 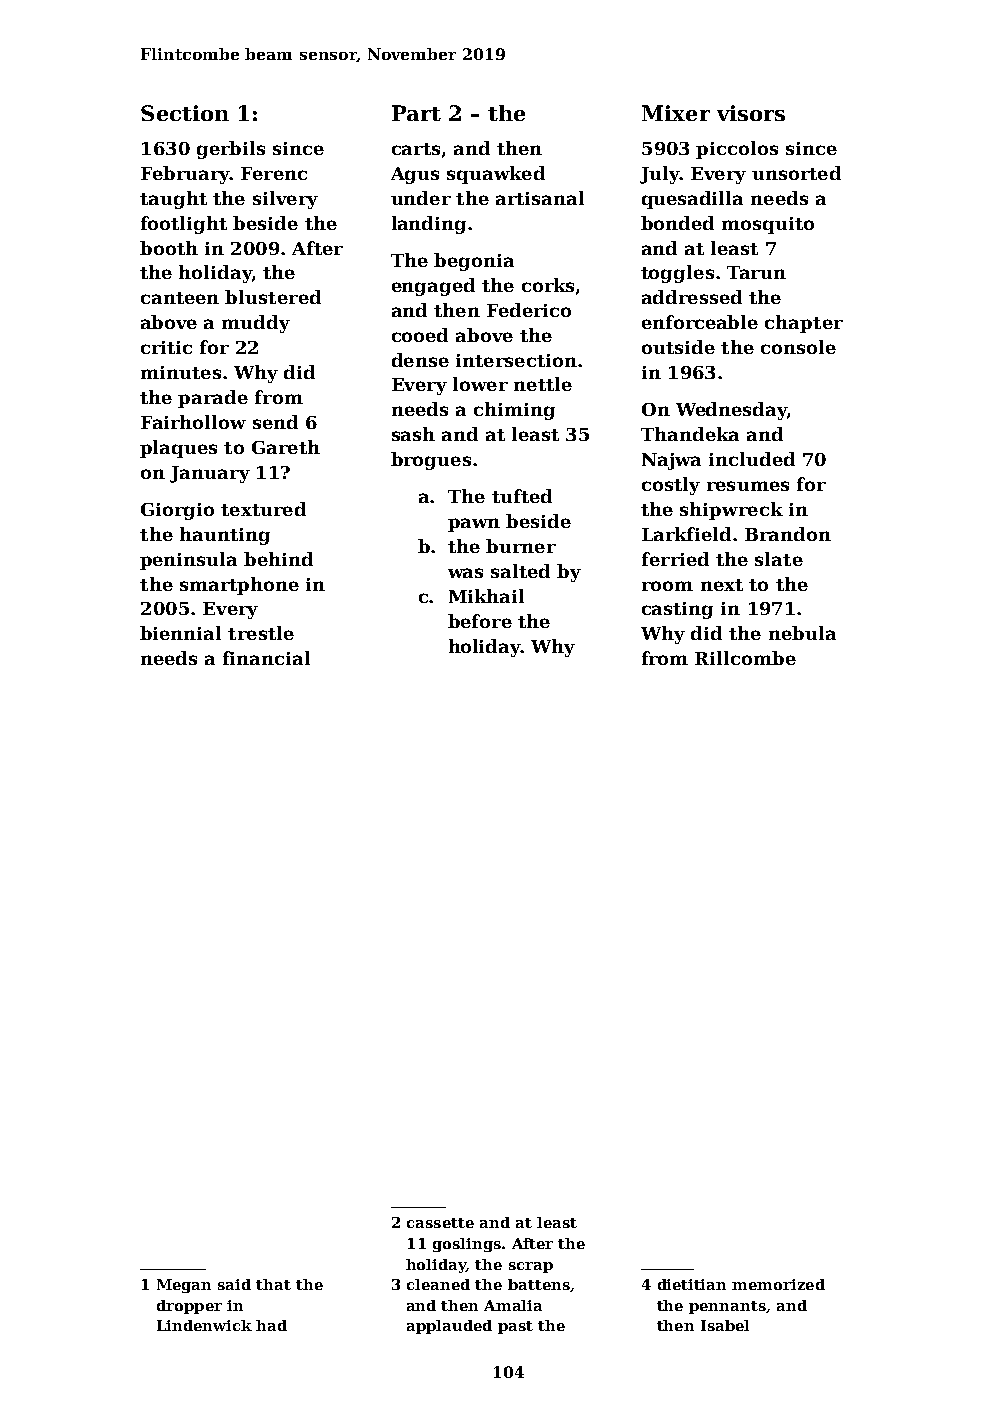 I want to click on said, so click(x=234, y=1284).
